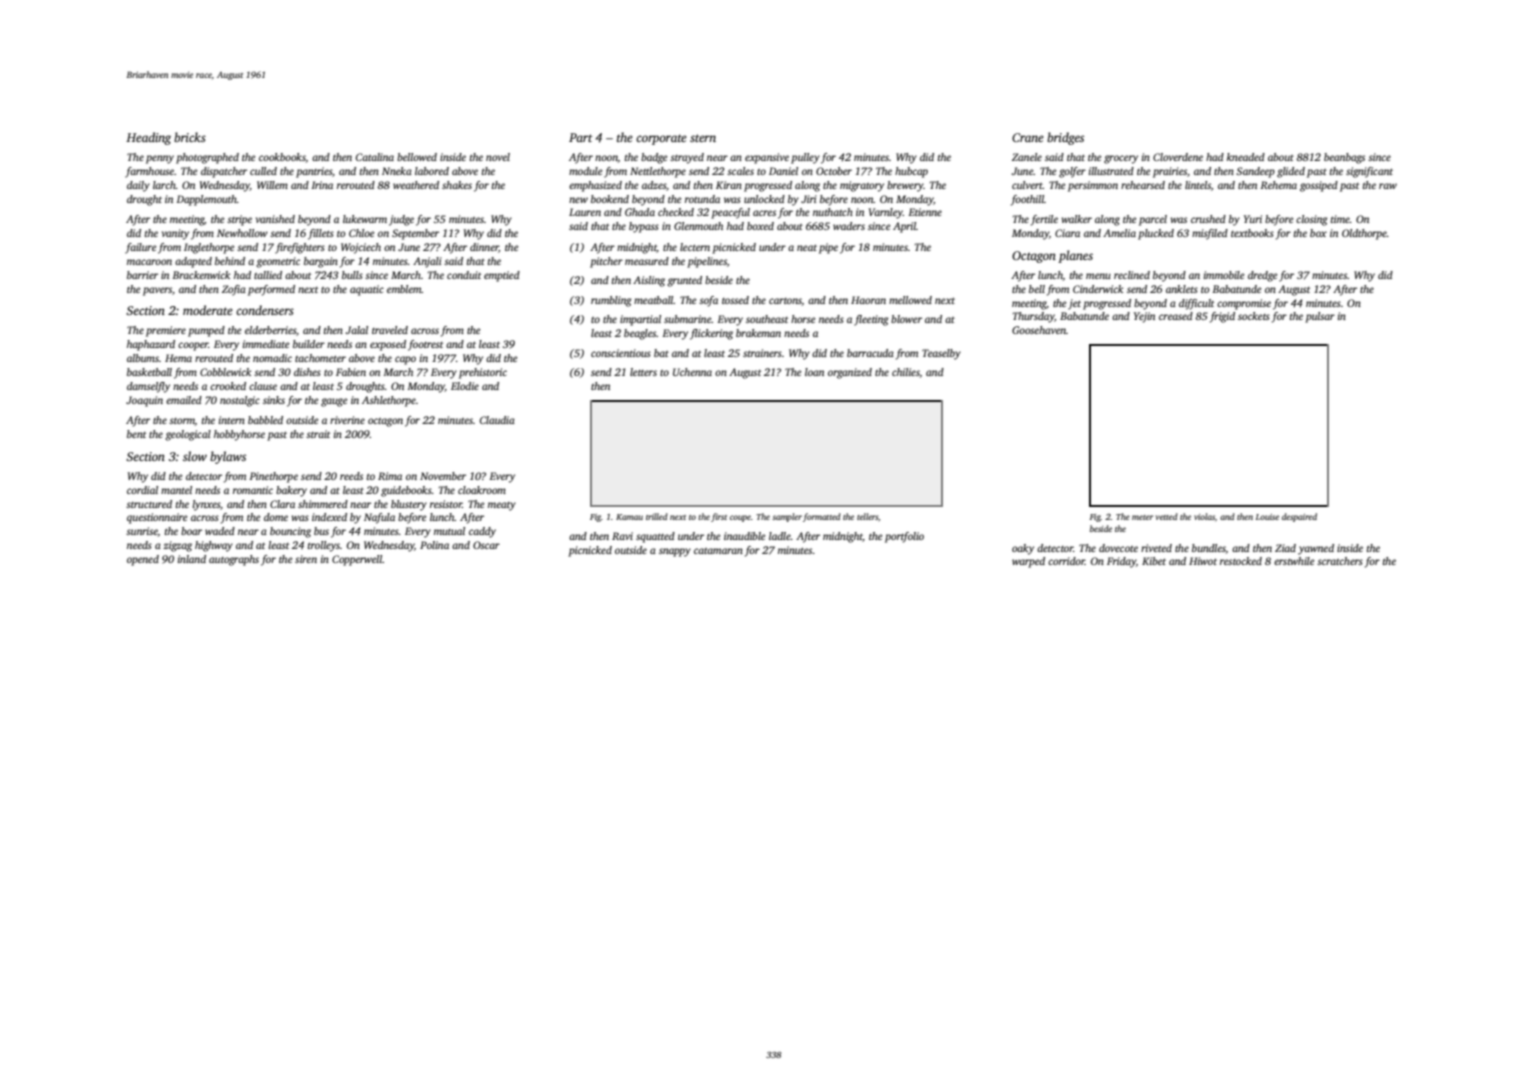 The width and height of the screenshot is (1533, 1084). I want to click on bridges, so click(1065, 138).
